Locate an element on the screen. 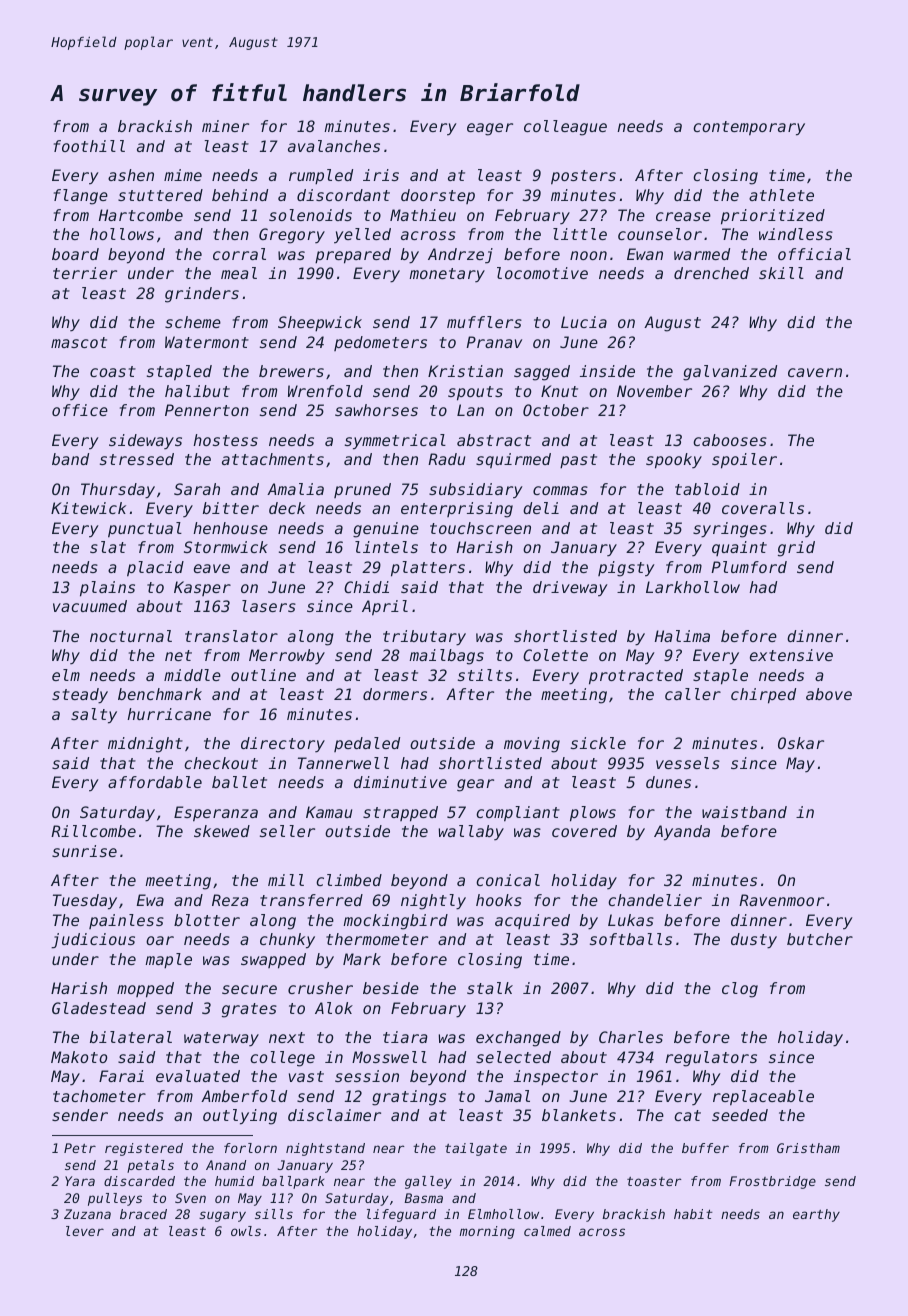 The image size is (908, 1316). Colette is located at coordinates (555, 655).
